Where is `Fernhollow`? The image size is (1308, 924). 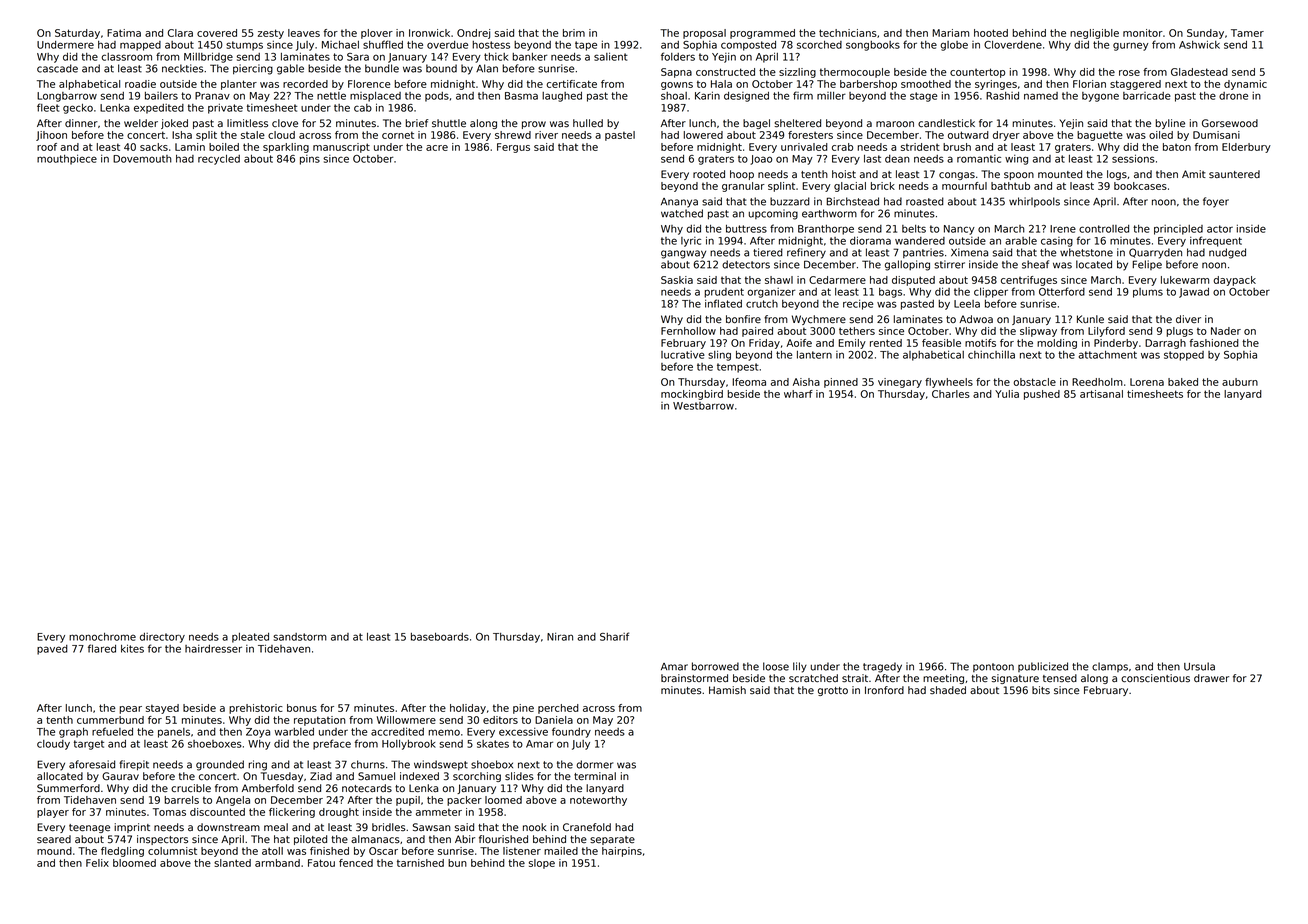 Fernhollow is located at coordinates (688, 331).
